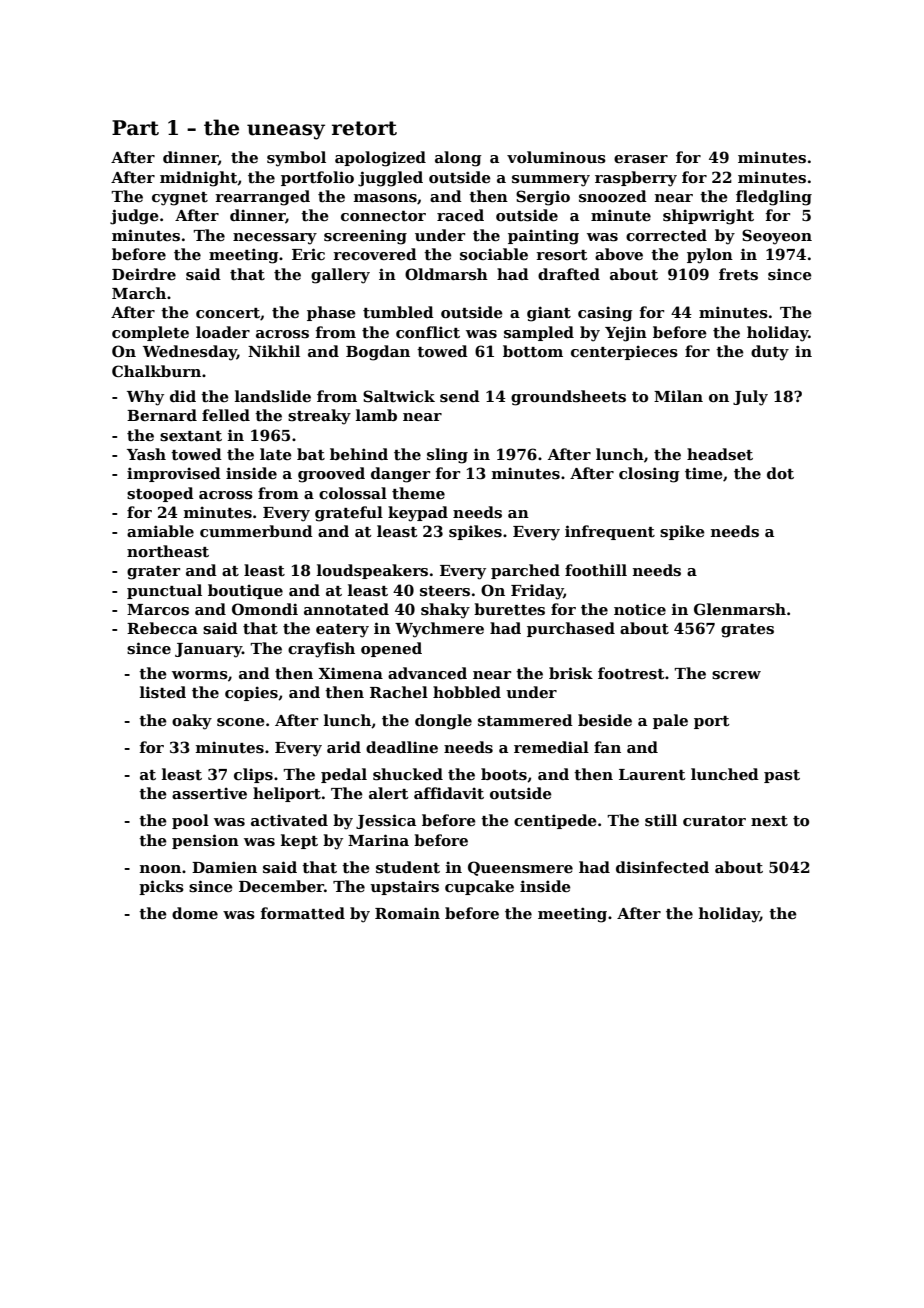 This screenshot has width=924, height=1308. I want to click on summery, so click(551, 181).
